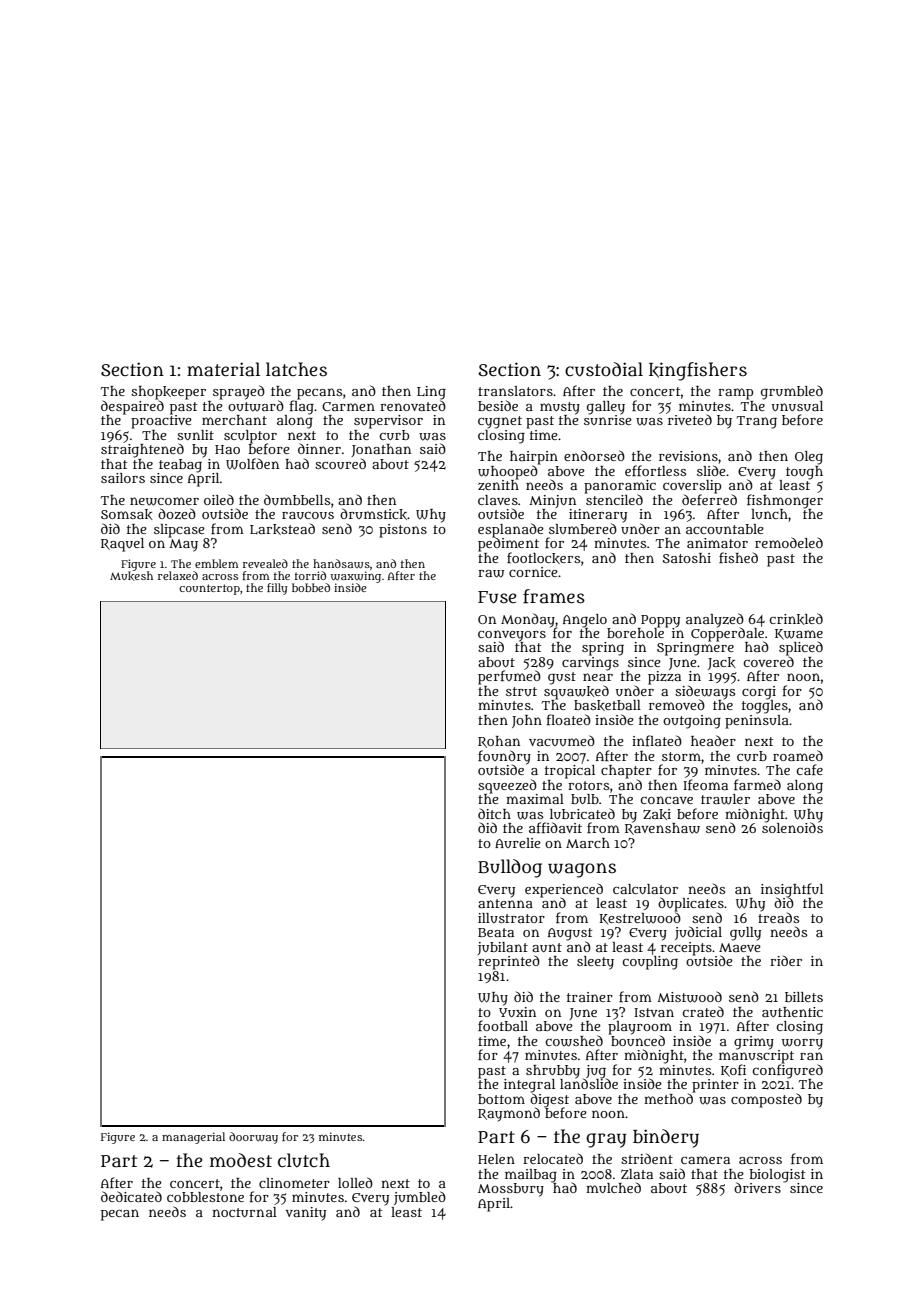 Image resolution: width=924 pixels, height=1308 pixels. I want to click on kingfishers, so click(698, 371).
